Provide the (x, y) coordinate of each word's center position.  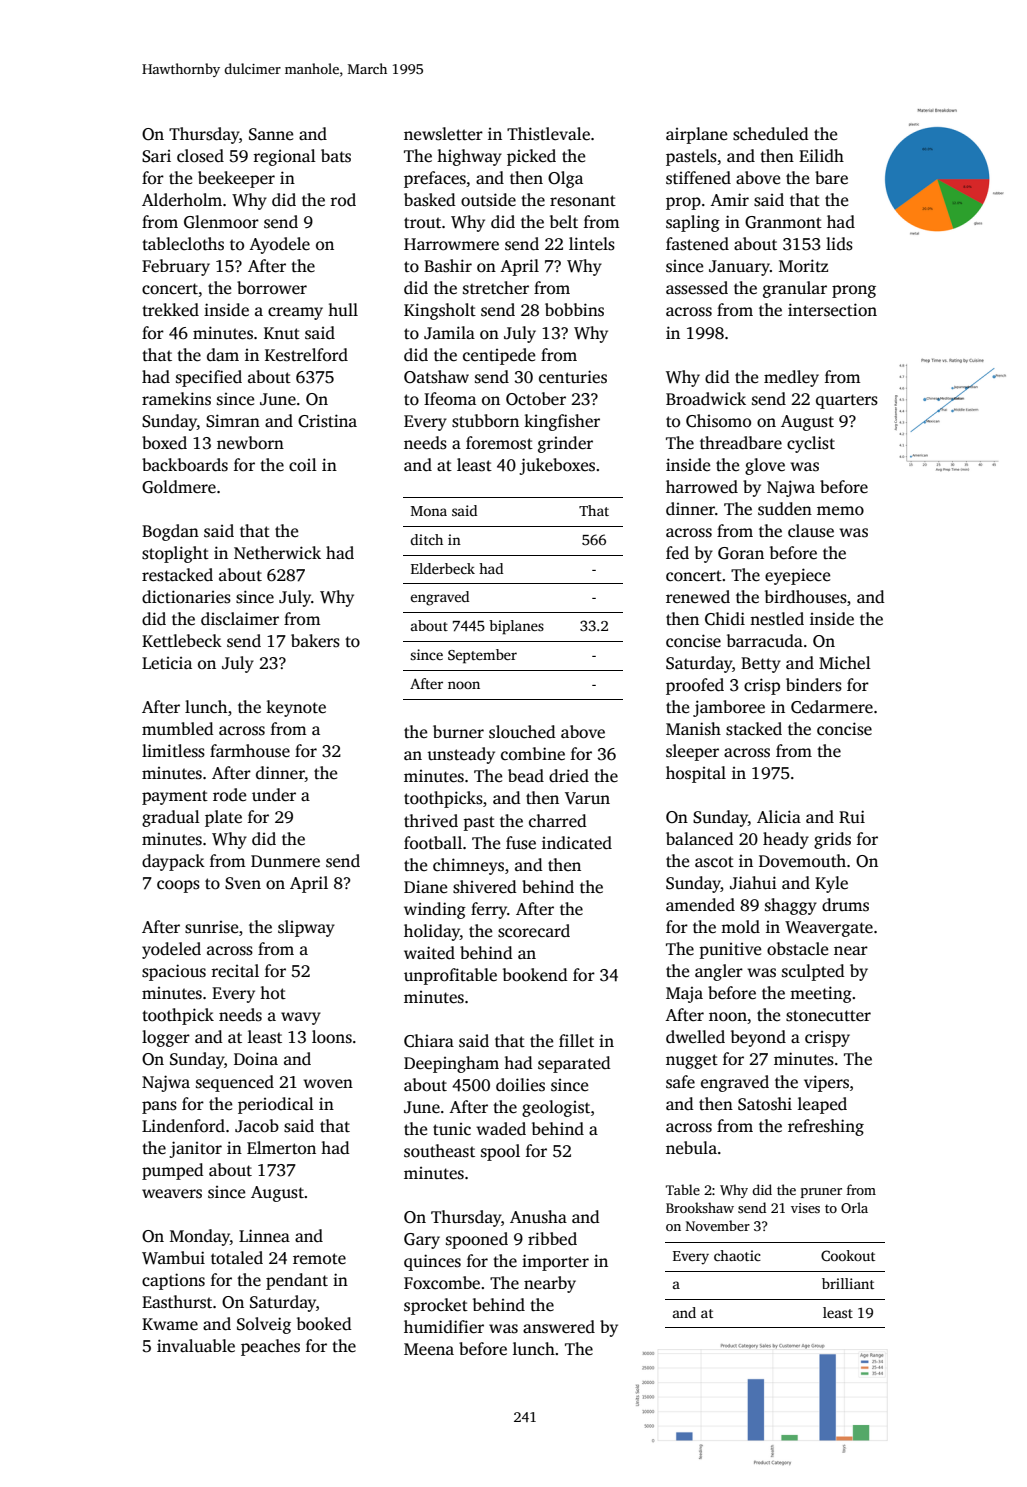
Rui (852, 816)
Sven (243, 883)
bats (336, 156)
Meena (429, 1349)
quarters (847, 401)
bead (526, 775)
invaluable (196, 1346)
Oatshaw (436, 377)
